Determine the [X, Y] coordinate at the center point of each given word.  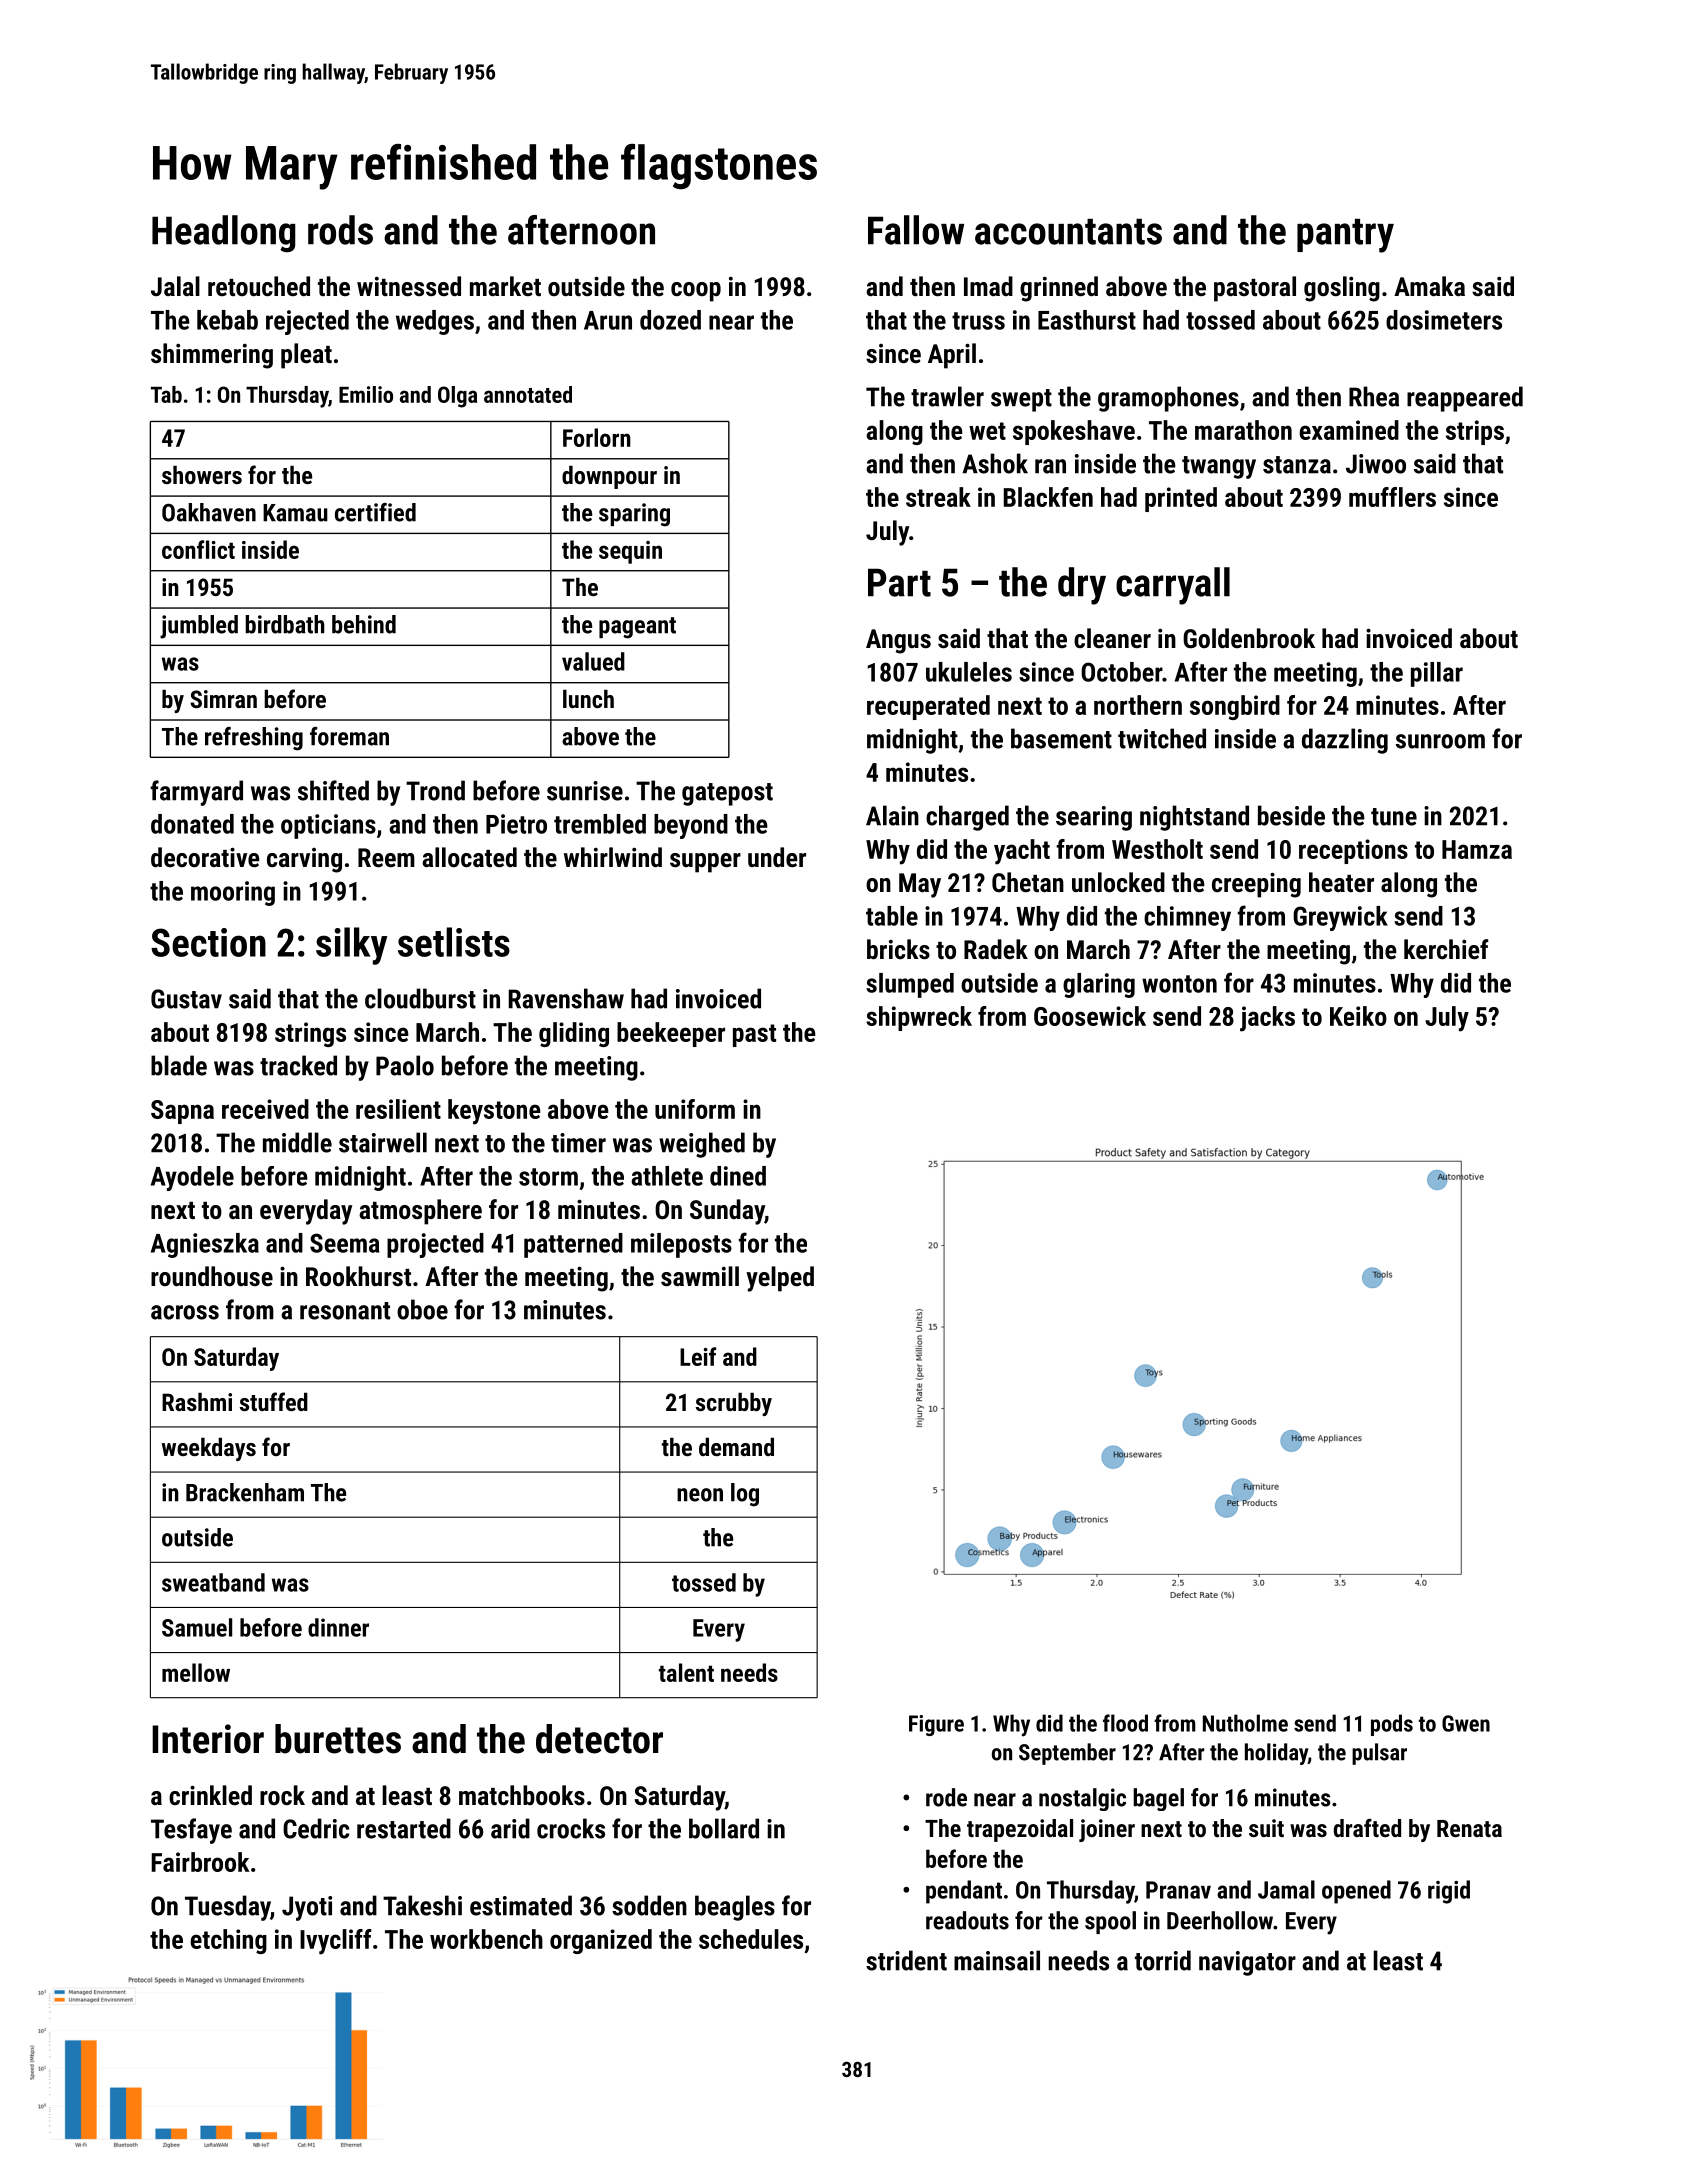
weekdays [209, 1449]
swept [1021, 400]
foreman [349, 736]
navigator [1247, 1963]
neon [700, 1495]
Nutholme [1245, 1723]
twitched [1162, 738]
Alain [892, 815]
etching [228, 1941]
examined [1349, 430]
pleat [306, 356]
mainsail [997, 1960]
